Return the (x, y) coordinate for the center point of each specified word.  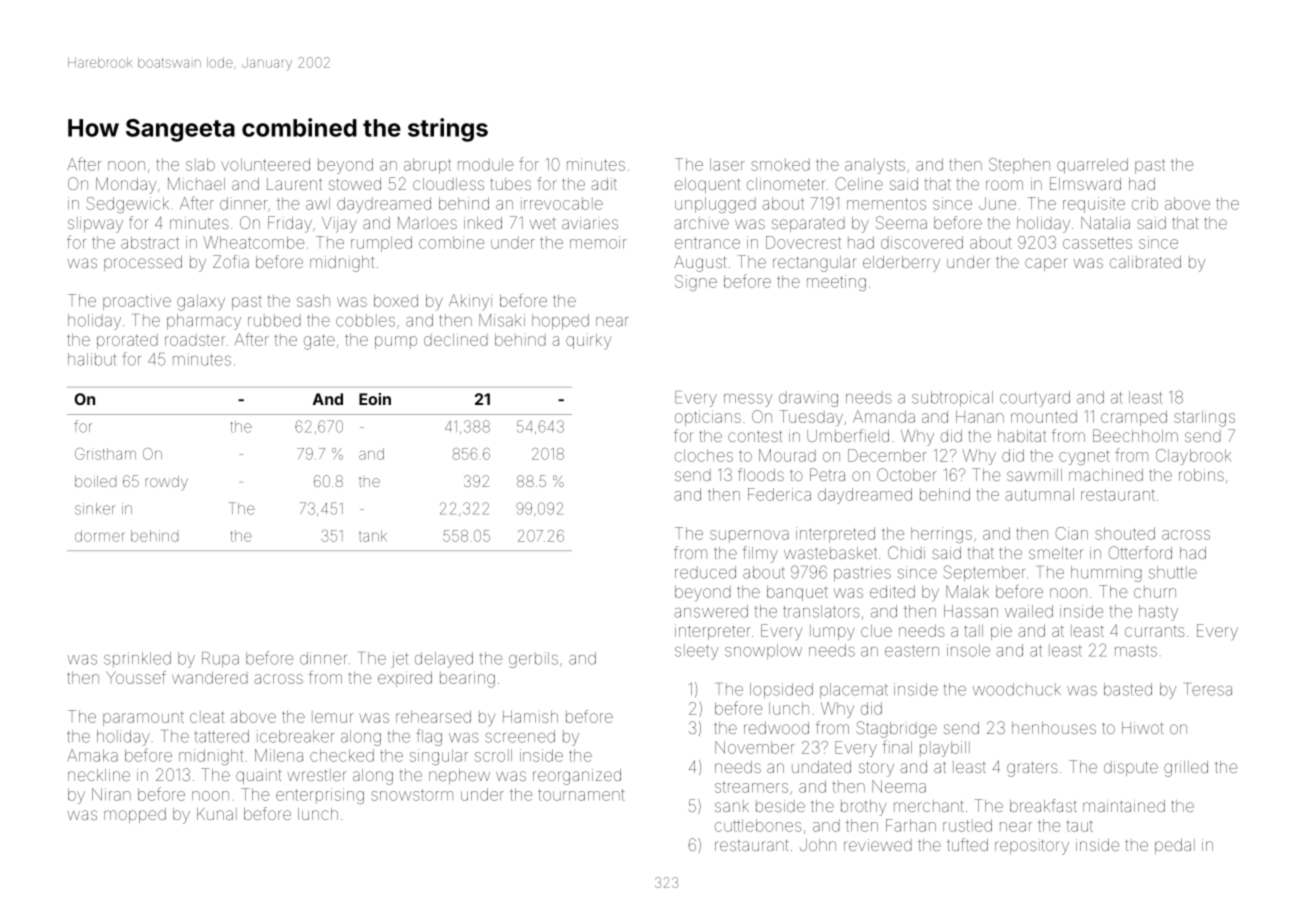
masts (1136, 651)
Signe (696, 283)
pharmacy (204, 322)
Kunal (217, 814)
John (818, 845)
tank (373, 536)
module (485, 164)
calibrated (1145, 262)
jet (399, 660)
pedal (1175, 846)
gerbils (533, 660)
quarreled (1092, 166)
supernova (749, 536)
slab (200, 164)
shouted (1125, 533)
